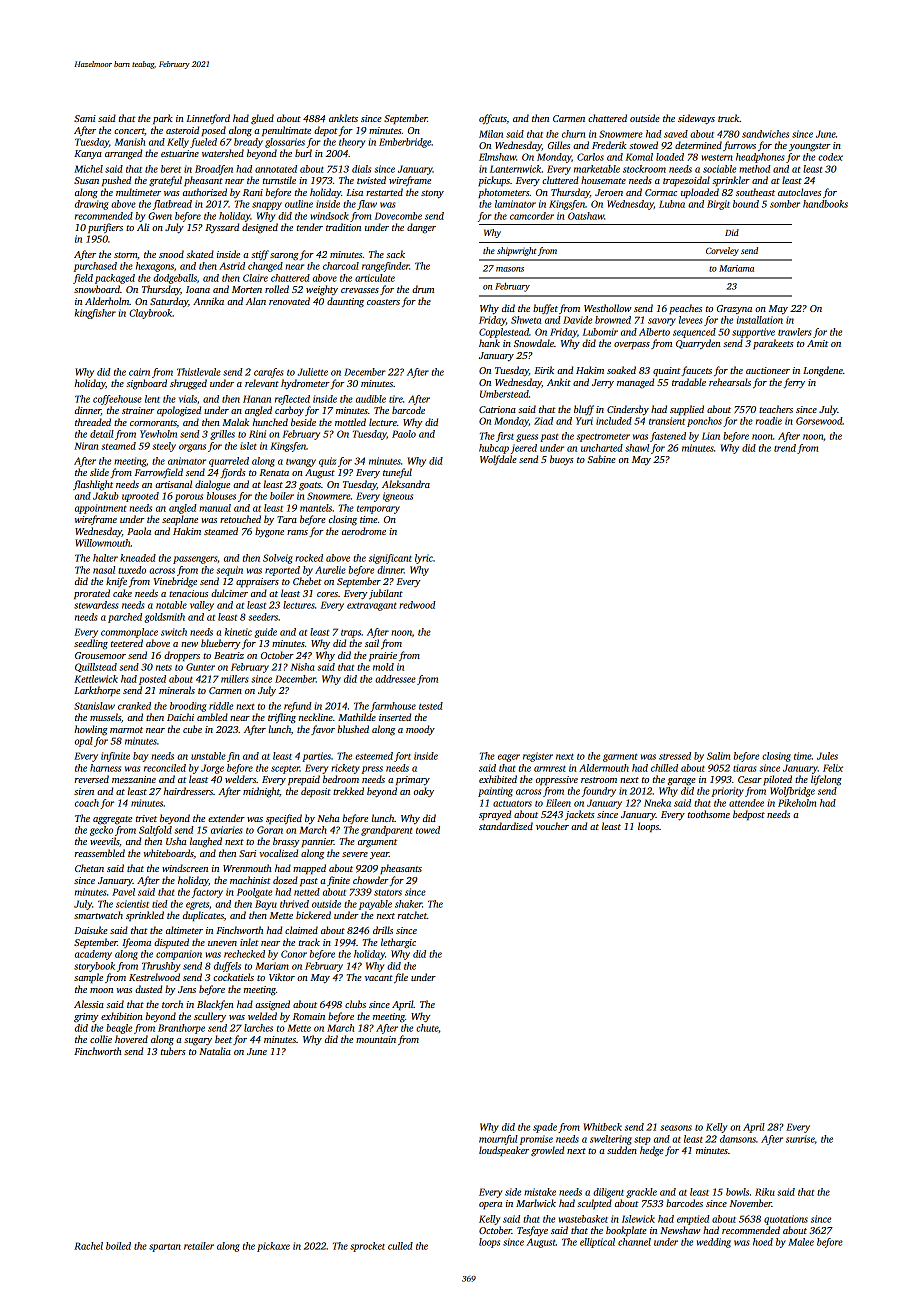 Image resolution: width=924 pixels, height=1308 pixels. Describe the element at coordinates (258, 1028) in the screenshot. I see `larches` at that location.
